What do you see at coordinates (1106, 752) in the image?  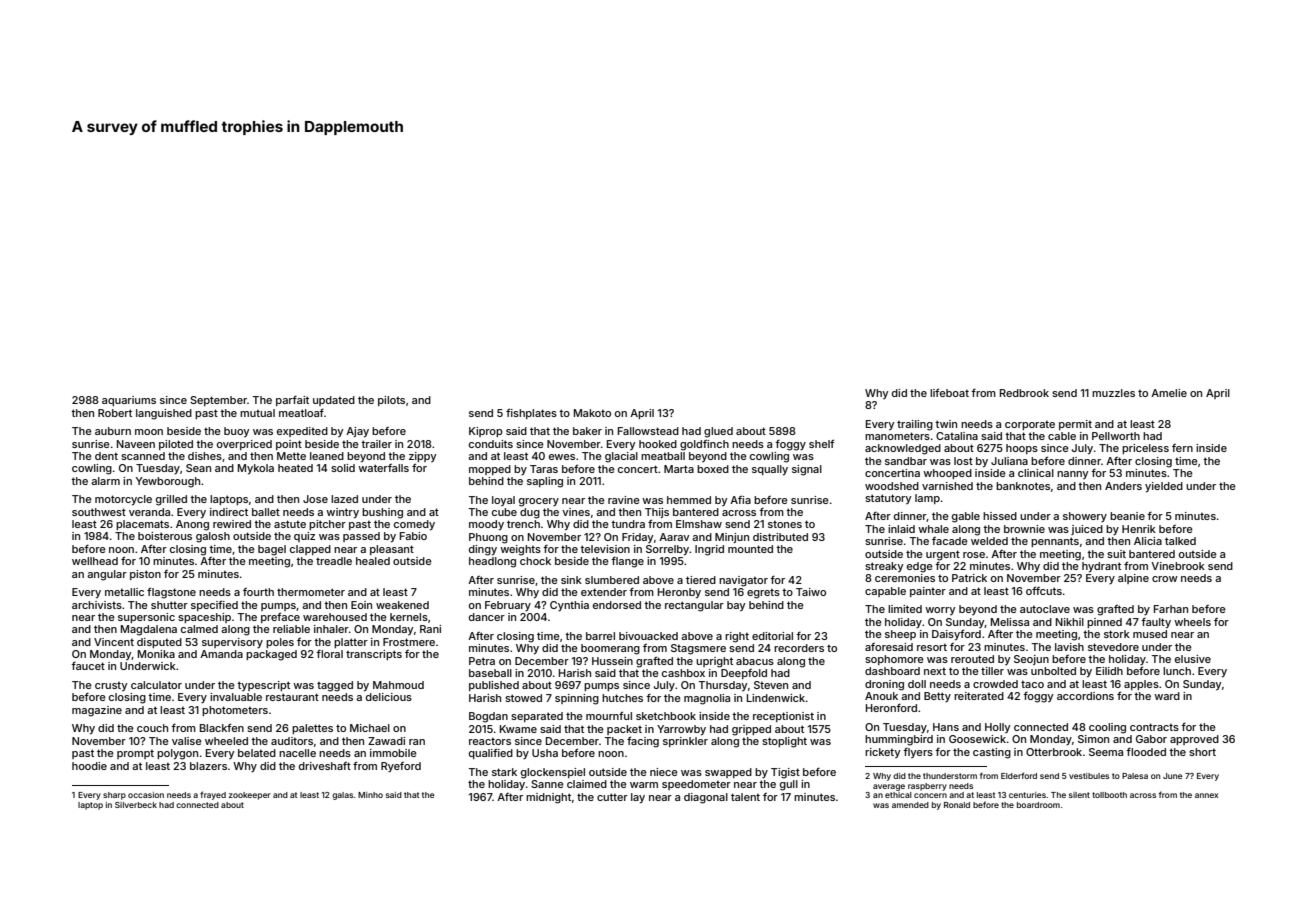 I see `Seema` at bounding box center [1106, 752].
